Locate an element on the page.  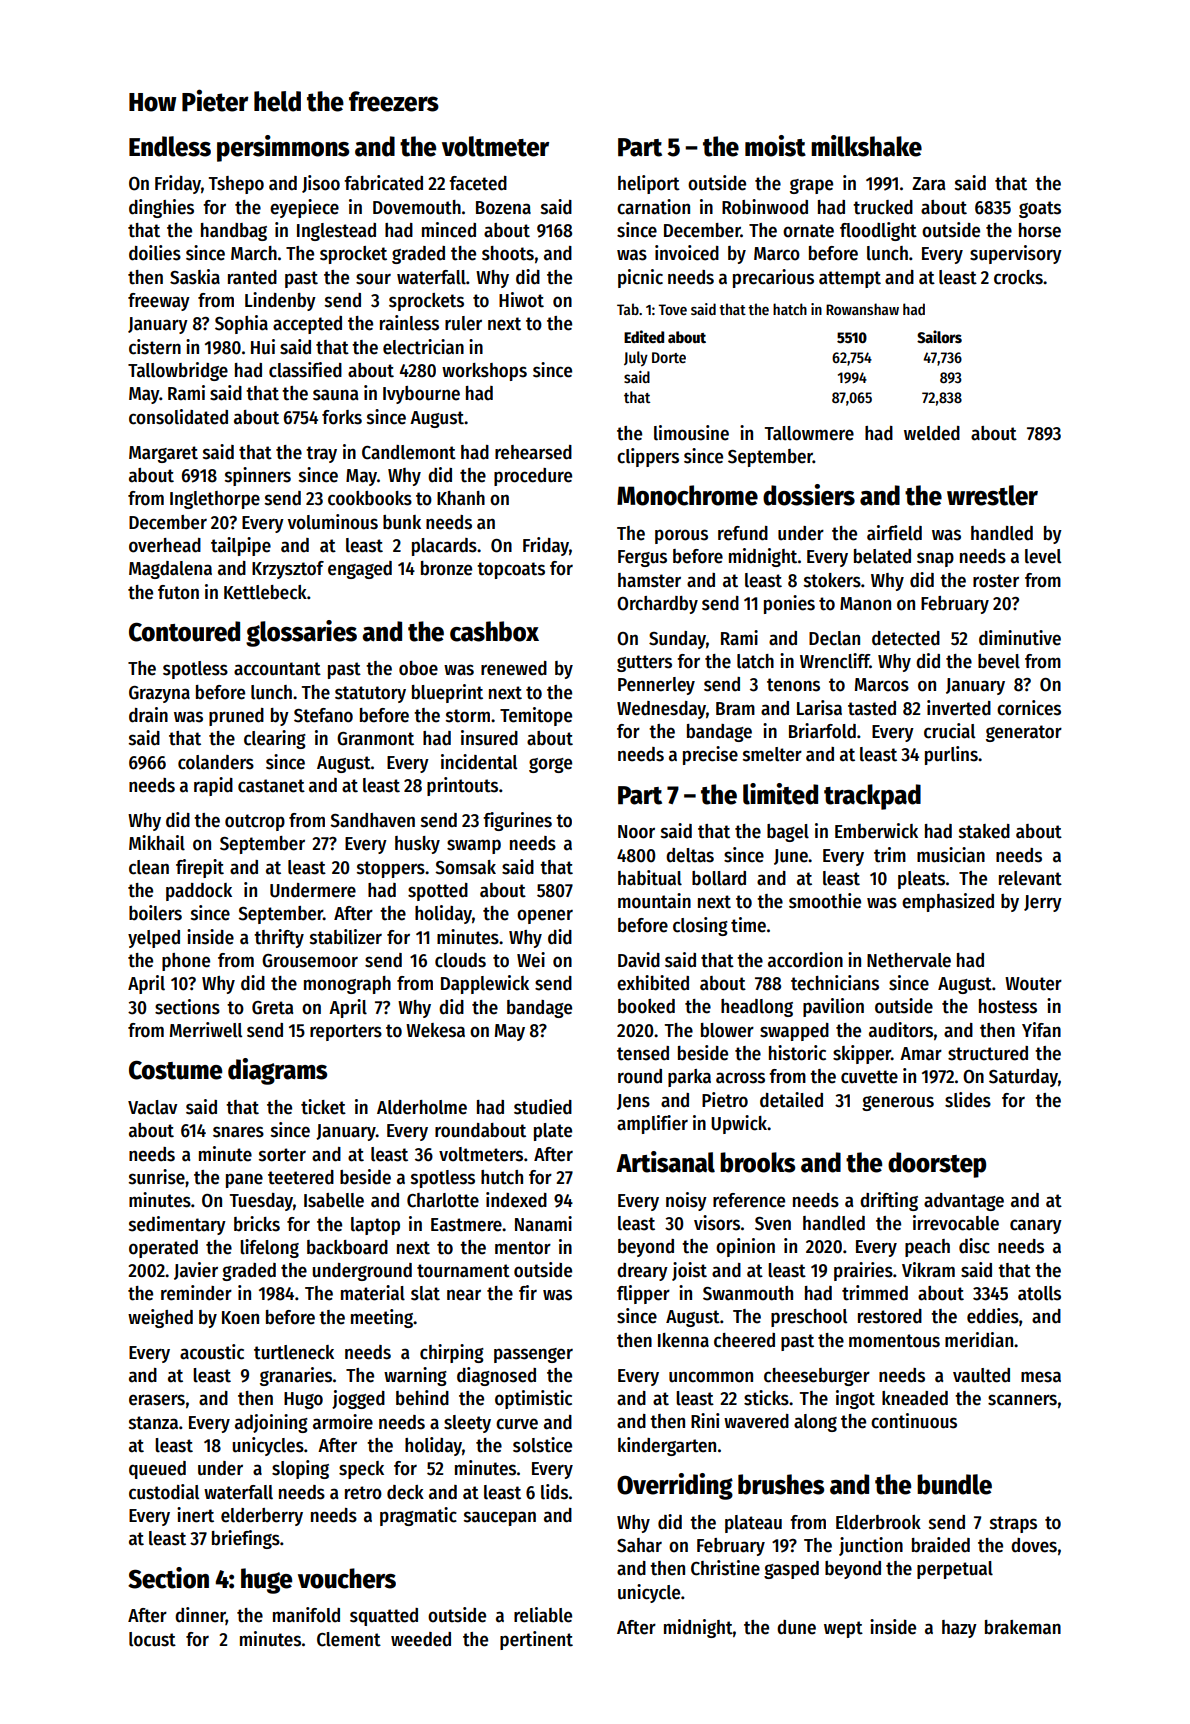
locust is located at coordinates (152, 1639).
